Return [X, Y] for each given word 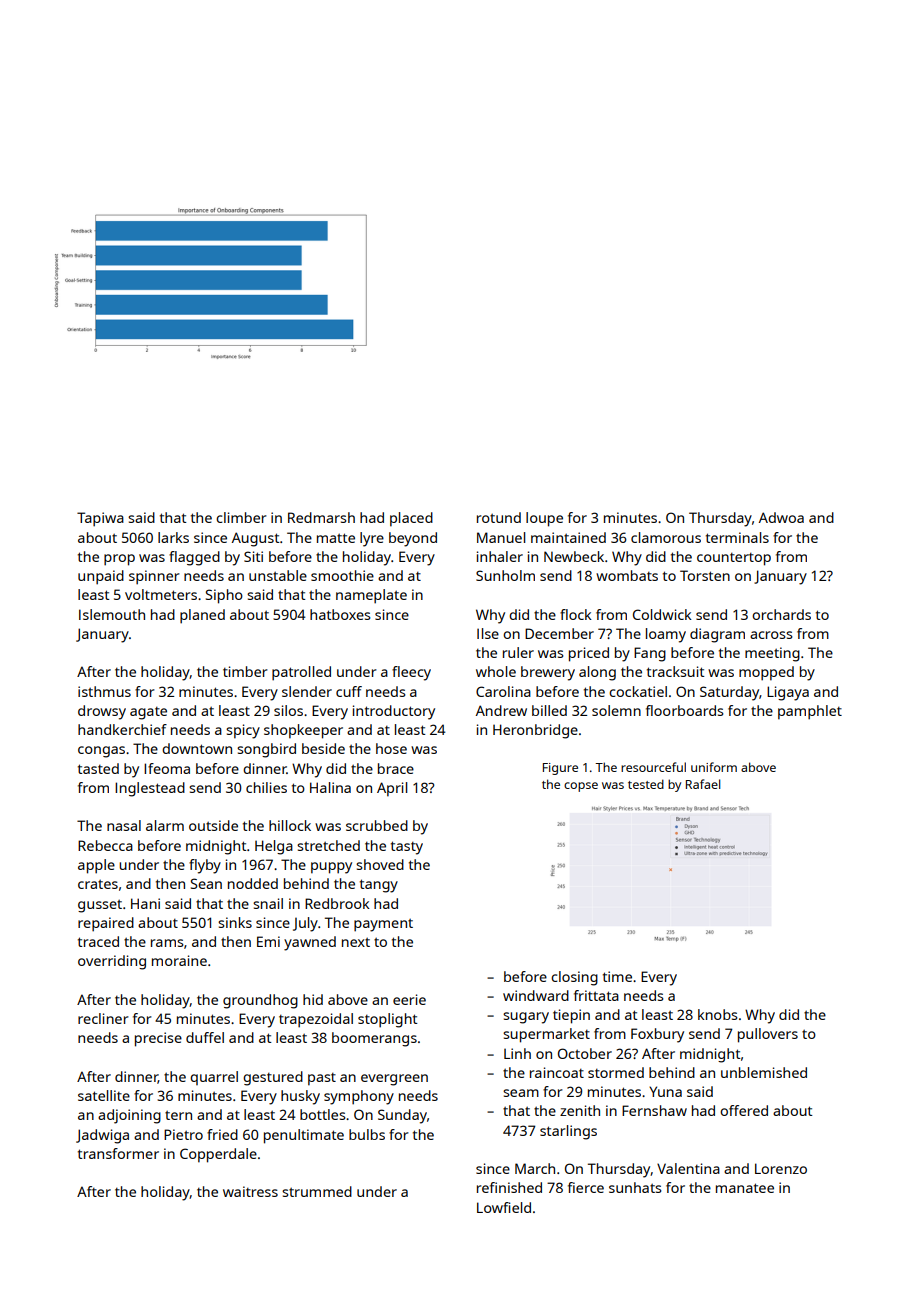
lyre [372, 539]
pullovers [768, 1035]
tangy [379, 886]
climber [241, 517]
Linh [517, 1053]
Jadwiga [102, 1136]
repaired [106, 924]
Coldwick [662, 614]
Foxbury [657, 1035]
